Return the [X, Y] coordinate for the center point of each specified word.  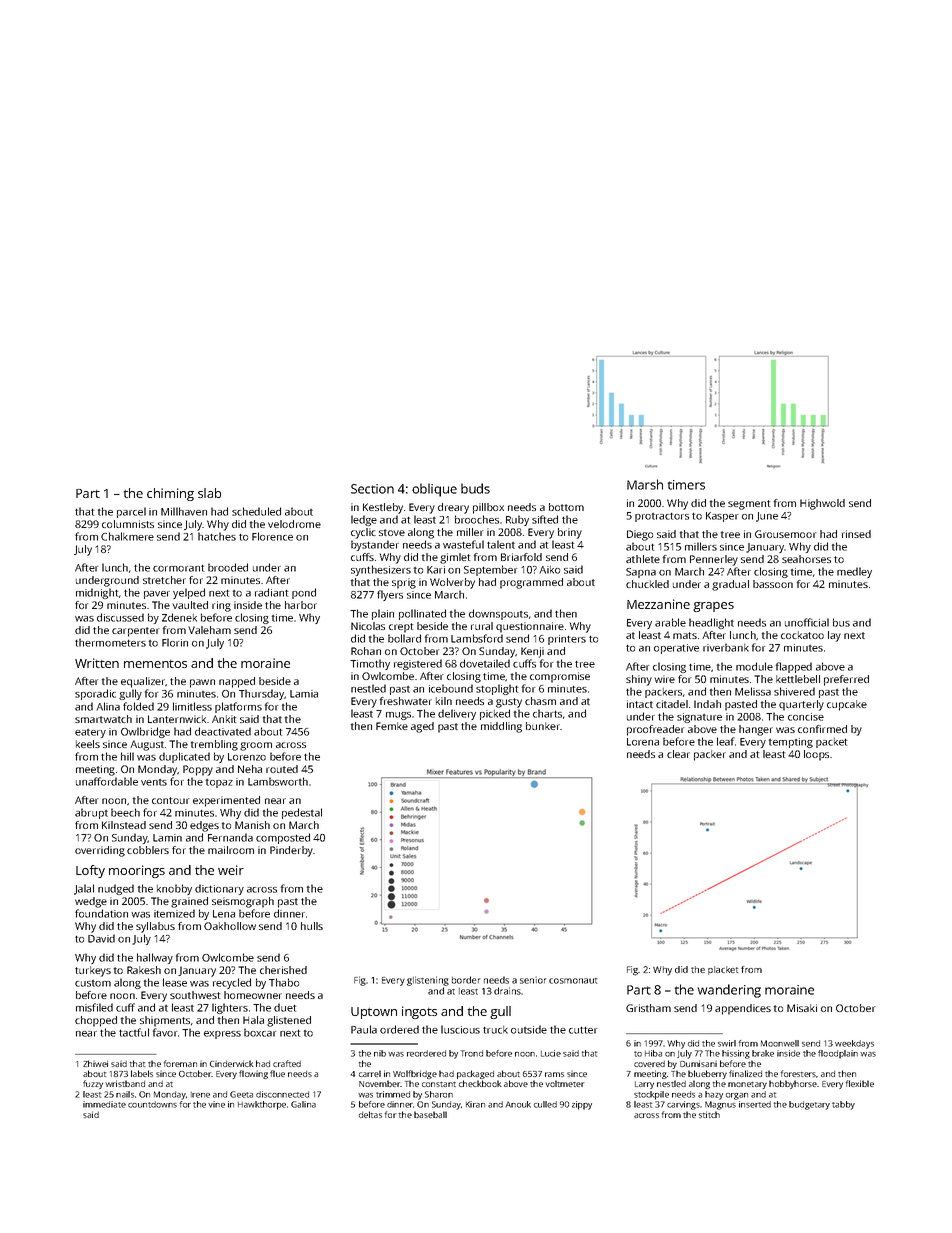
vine [216, 1104]
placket [723, 970]
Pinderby [291, 851]
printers [567, 640]
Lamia [304, 694]
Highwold [822, 504]
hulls [312, 926]
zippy [582, 1105]
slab [209, 493]
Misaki [802, 1008]
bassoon [773, 584]
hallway [155, 958]
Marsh [645, 484]
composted [283, 838]
